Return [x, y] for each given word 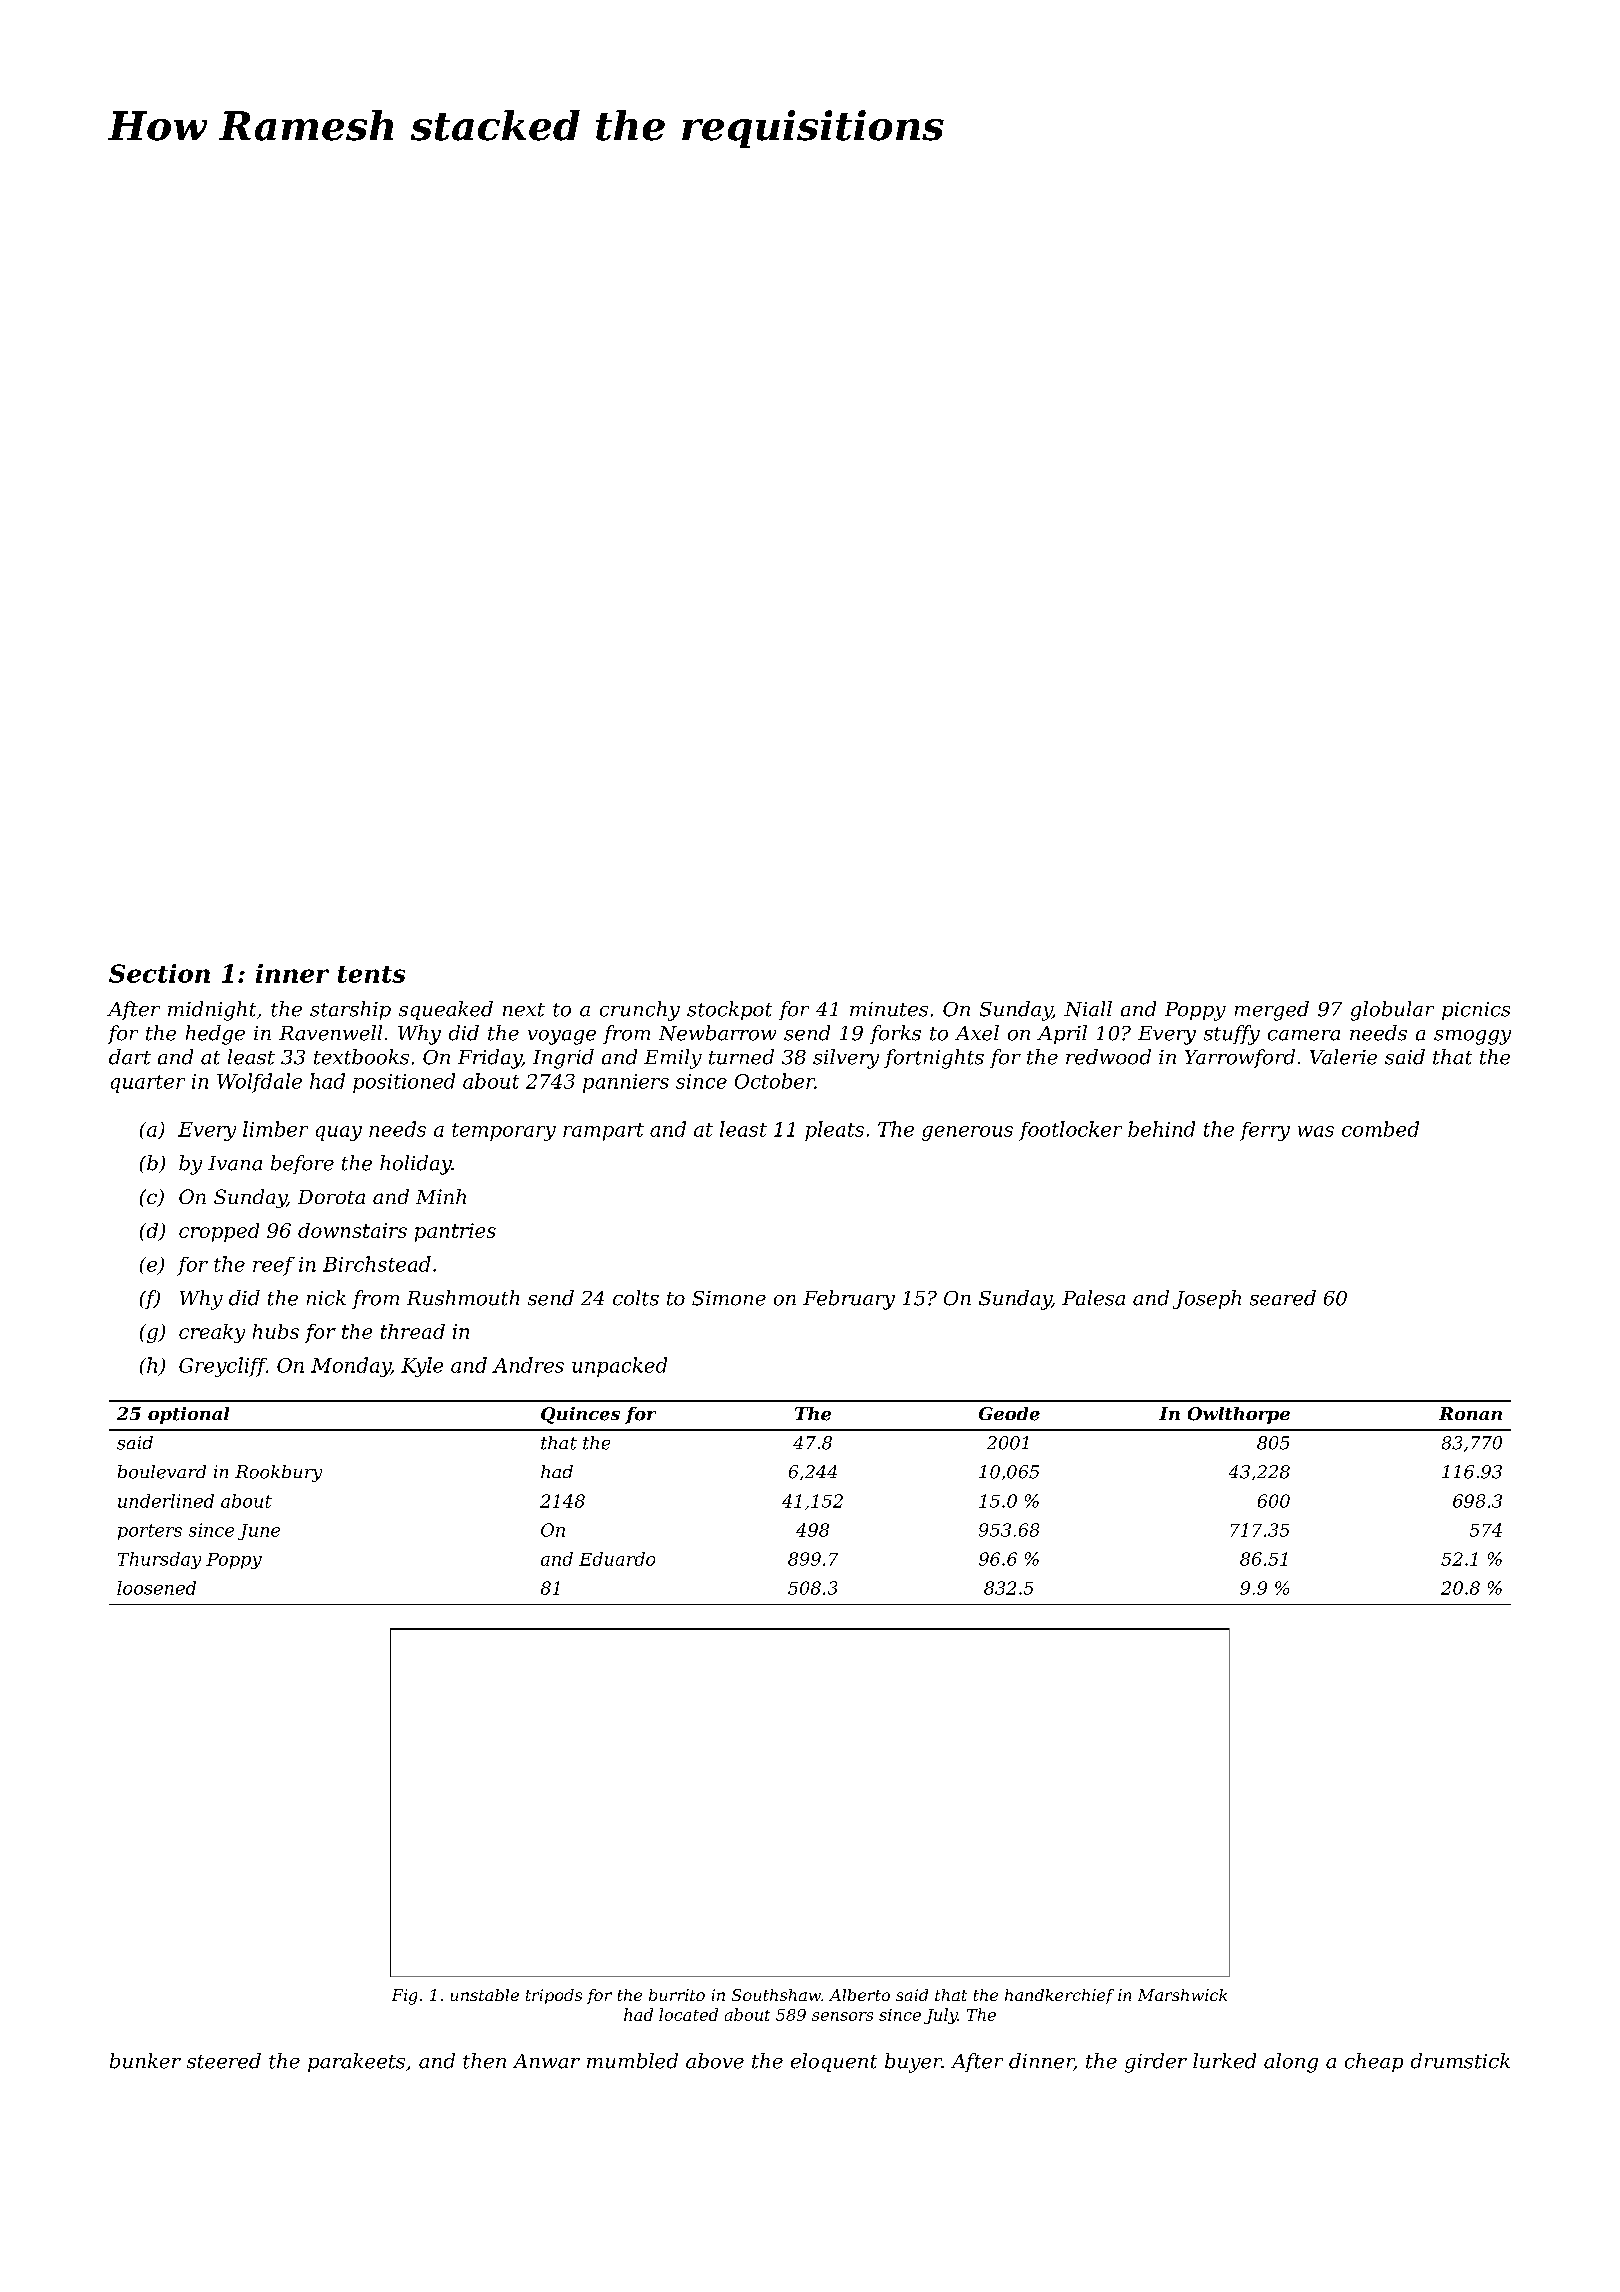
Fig [404, 1997]
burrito [677, 1995]
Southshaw [776, 1995]
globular [1392, 1011]
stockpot [729, 1010]
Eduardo [617, 1559]
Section [159, 973]
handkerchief [1059, 1996]
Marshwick [1182, 1995]
